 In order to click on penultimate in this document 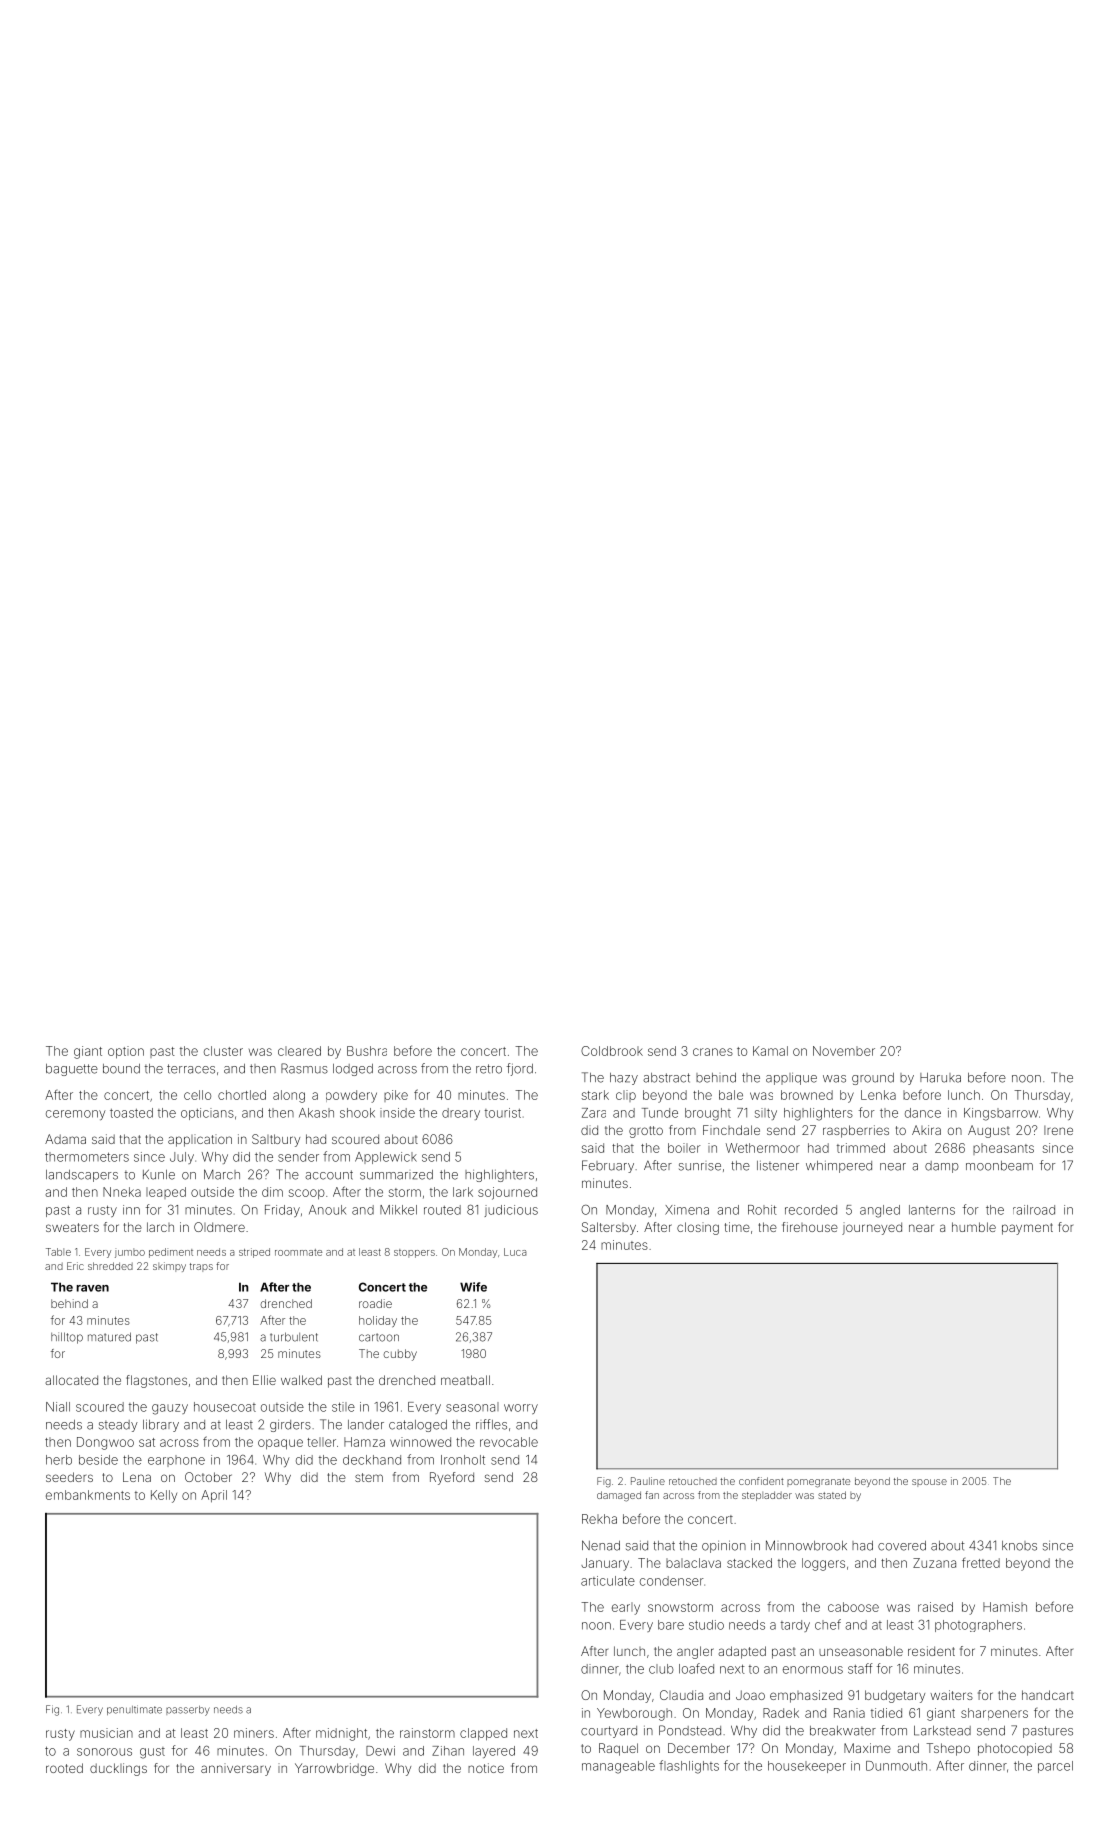, I will do `click(134, 1710)`.
